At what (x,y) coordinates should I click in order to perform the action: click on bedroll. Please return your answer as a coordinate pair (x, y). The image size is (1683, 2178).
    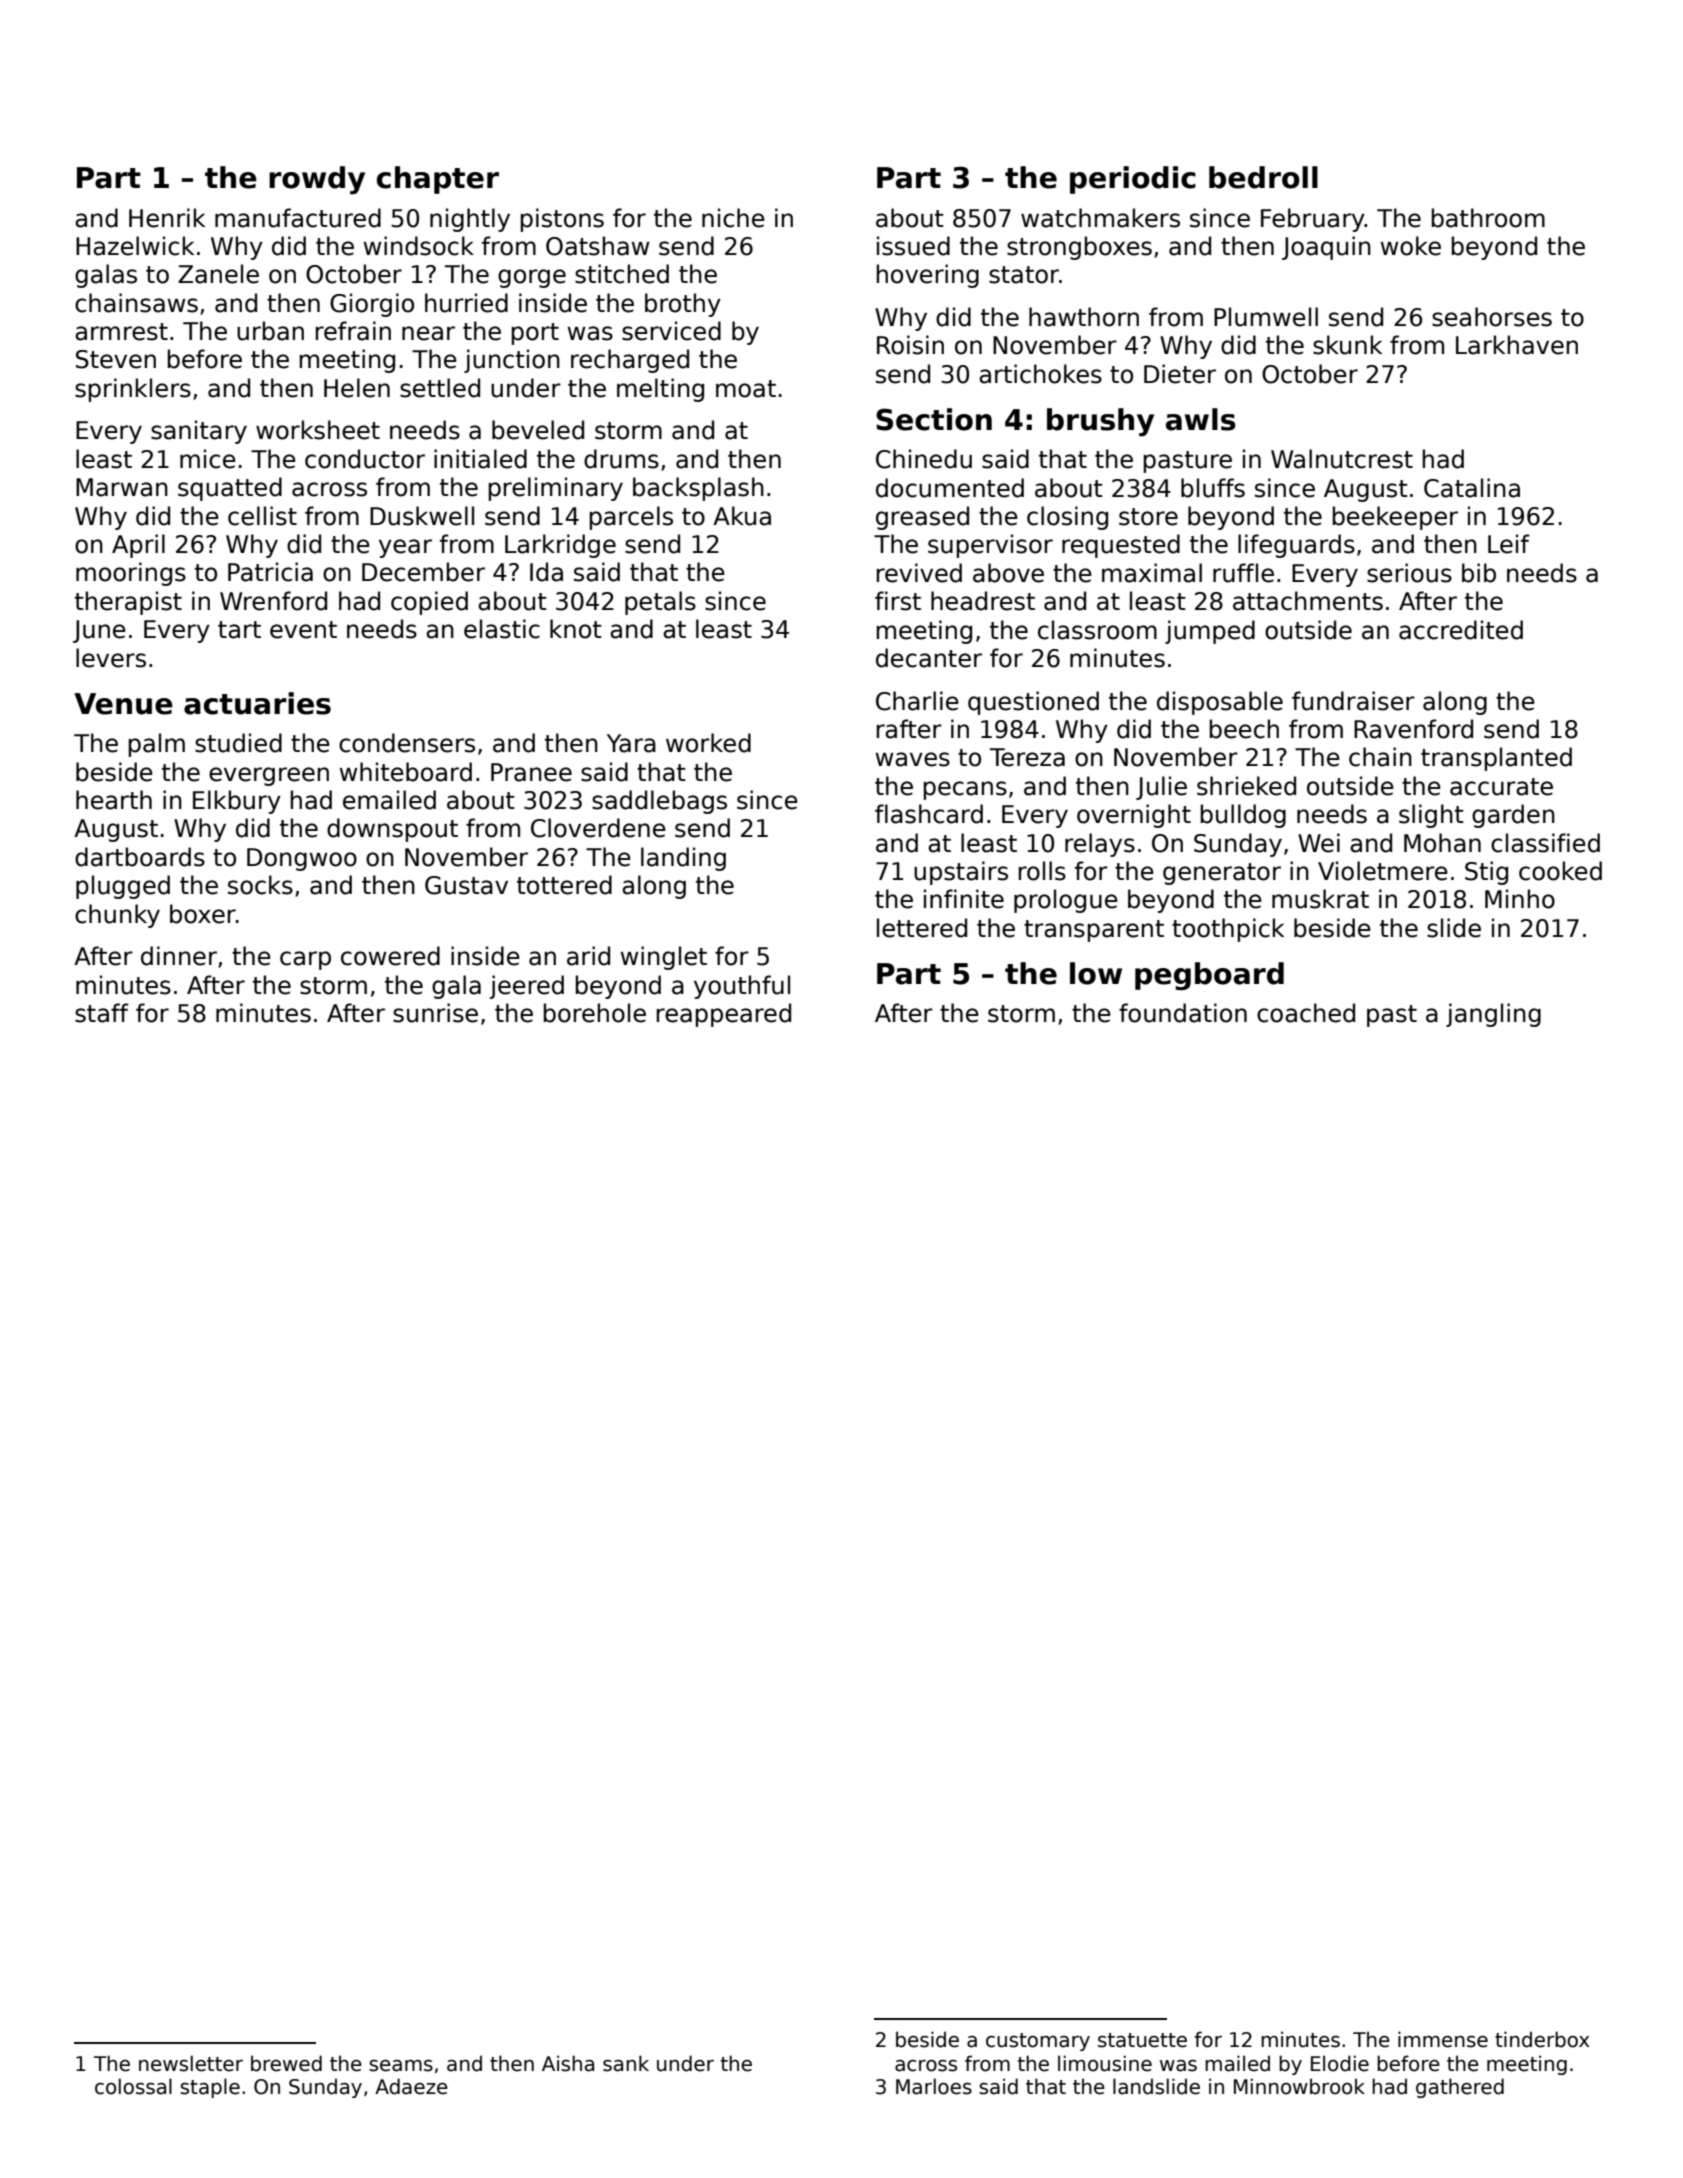
    Looking at the image, I should click on (1263, 177).
